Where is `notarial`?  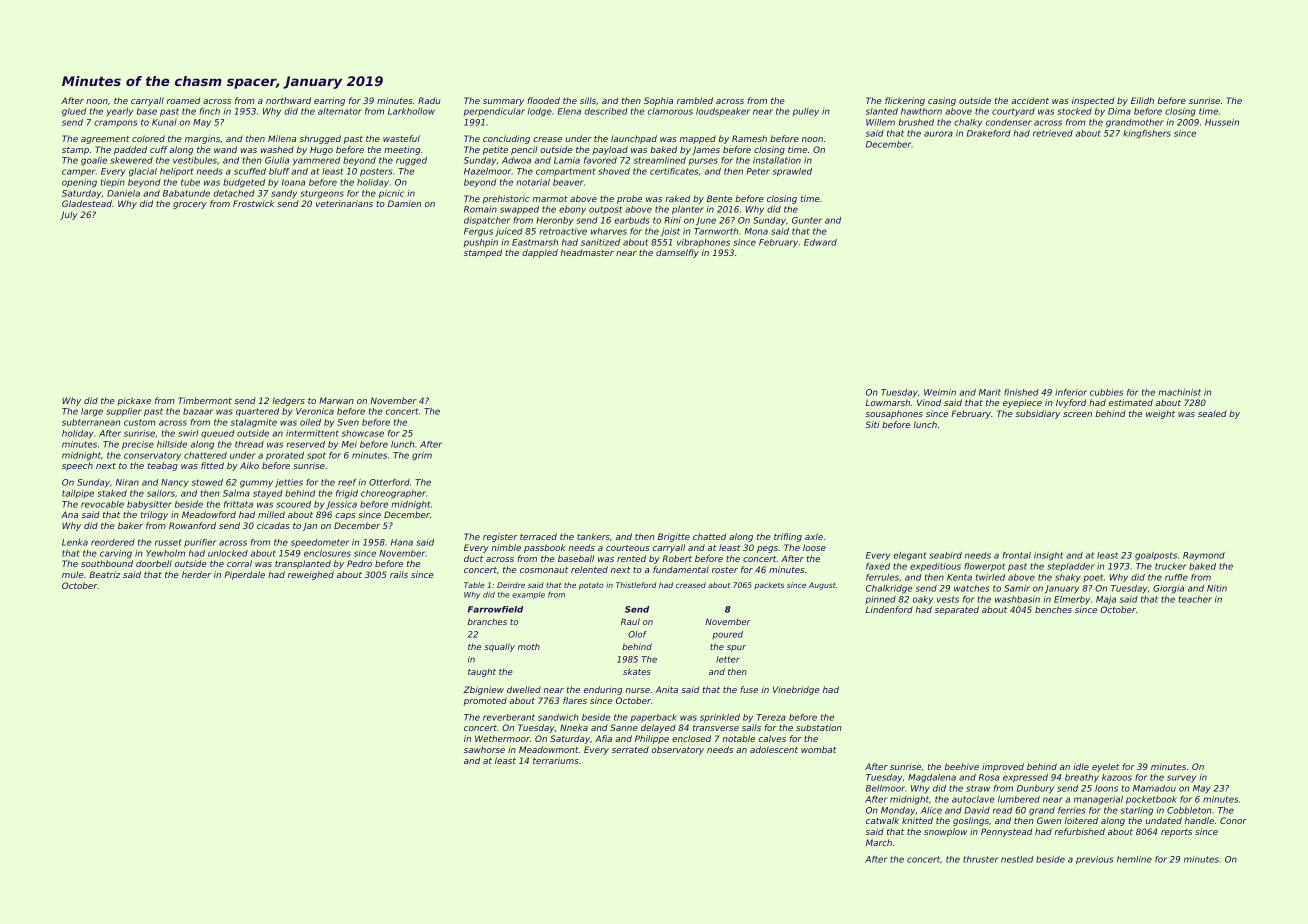 notarial is located at coordinates (533, 182).
